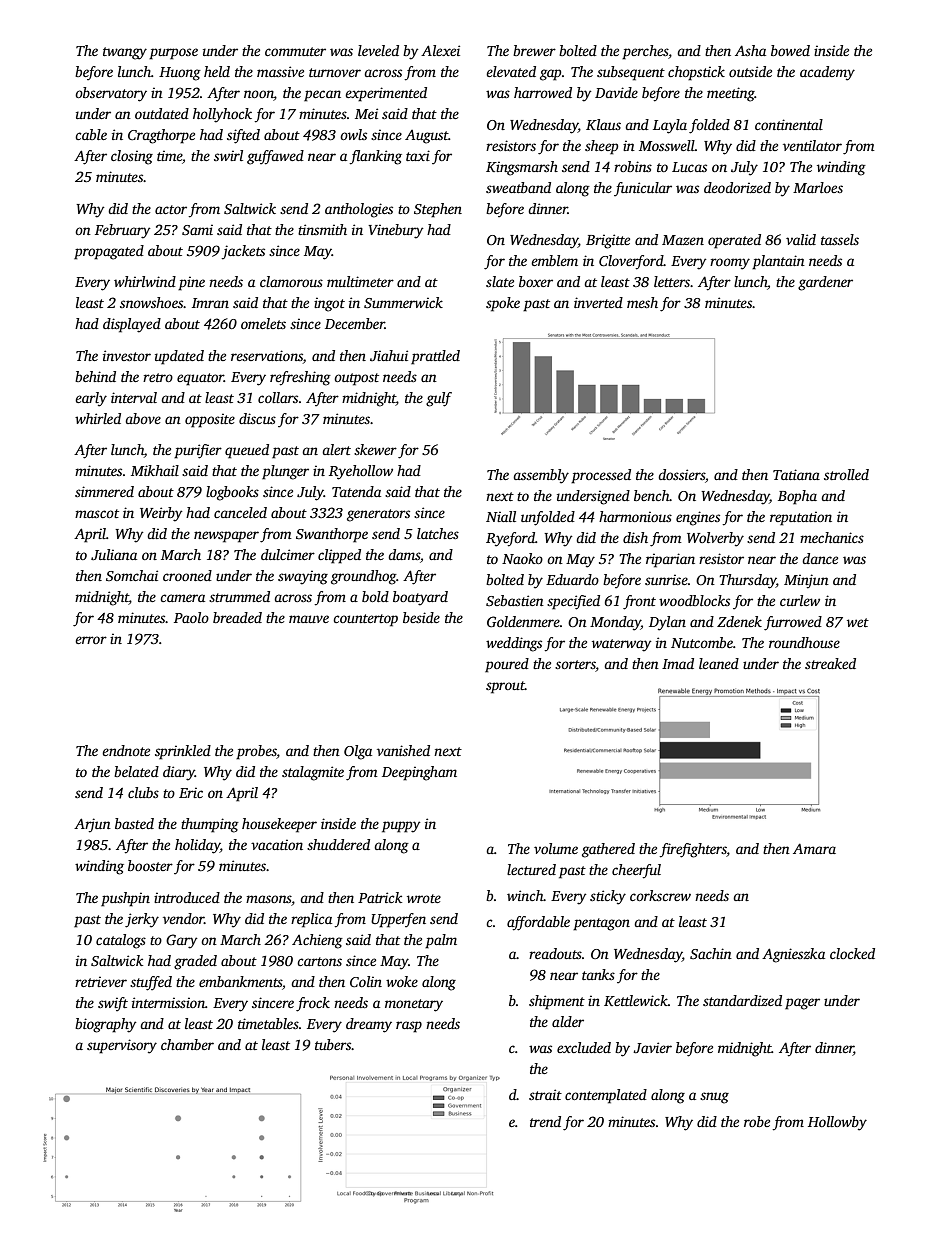 This image has height=1233, width=952. What do you see at coordinates (243, 252) in the image?
I see `jackets` at bounding box center [243, 252].
